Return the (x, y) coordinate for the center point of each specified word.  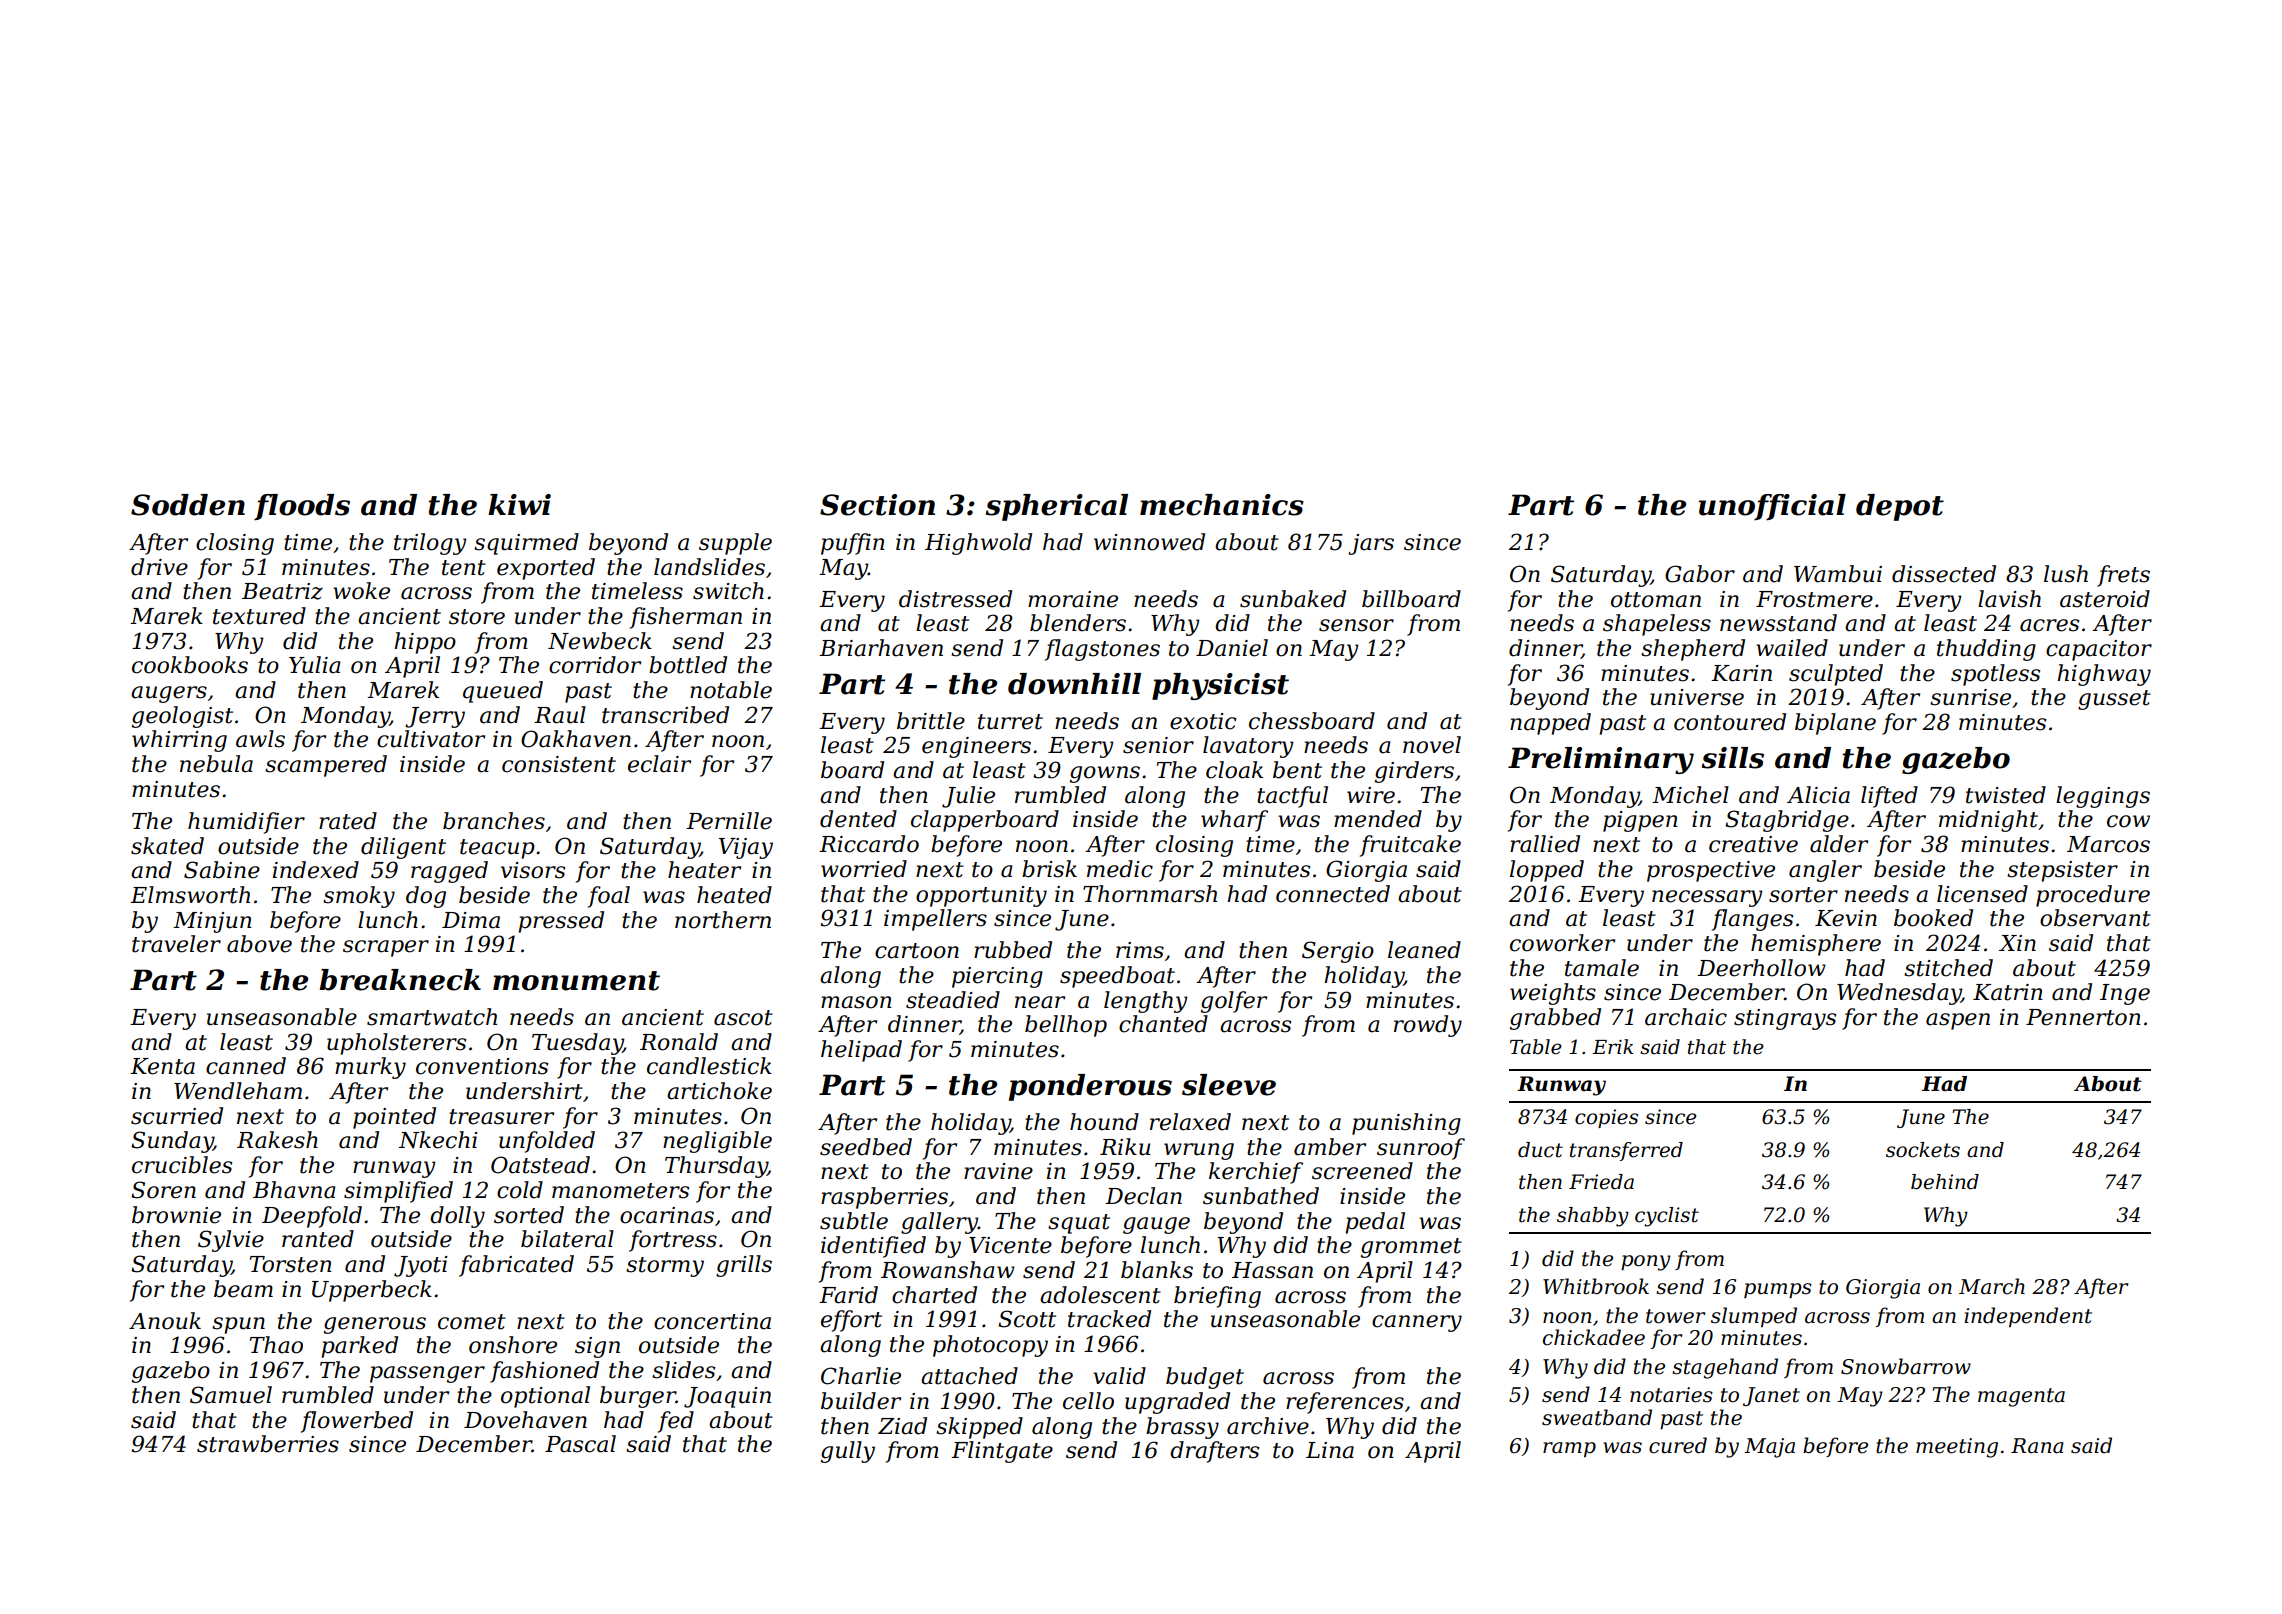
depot (1900, 507)
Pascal (580, 1444)
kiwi (519, 504)
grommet (1411, 1248)
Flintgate (1002, 1452)
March (1992, 1286)
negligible (717, 1142)
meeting (1957, 1448)
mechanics (1222, 505)
